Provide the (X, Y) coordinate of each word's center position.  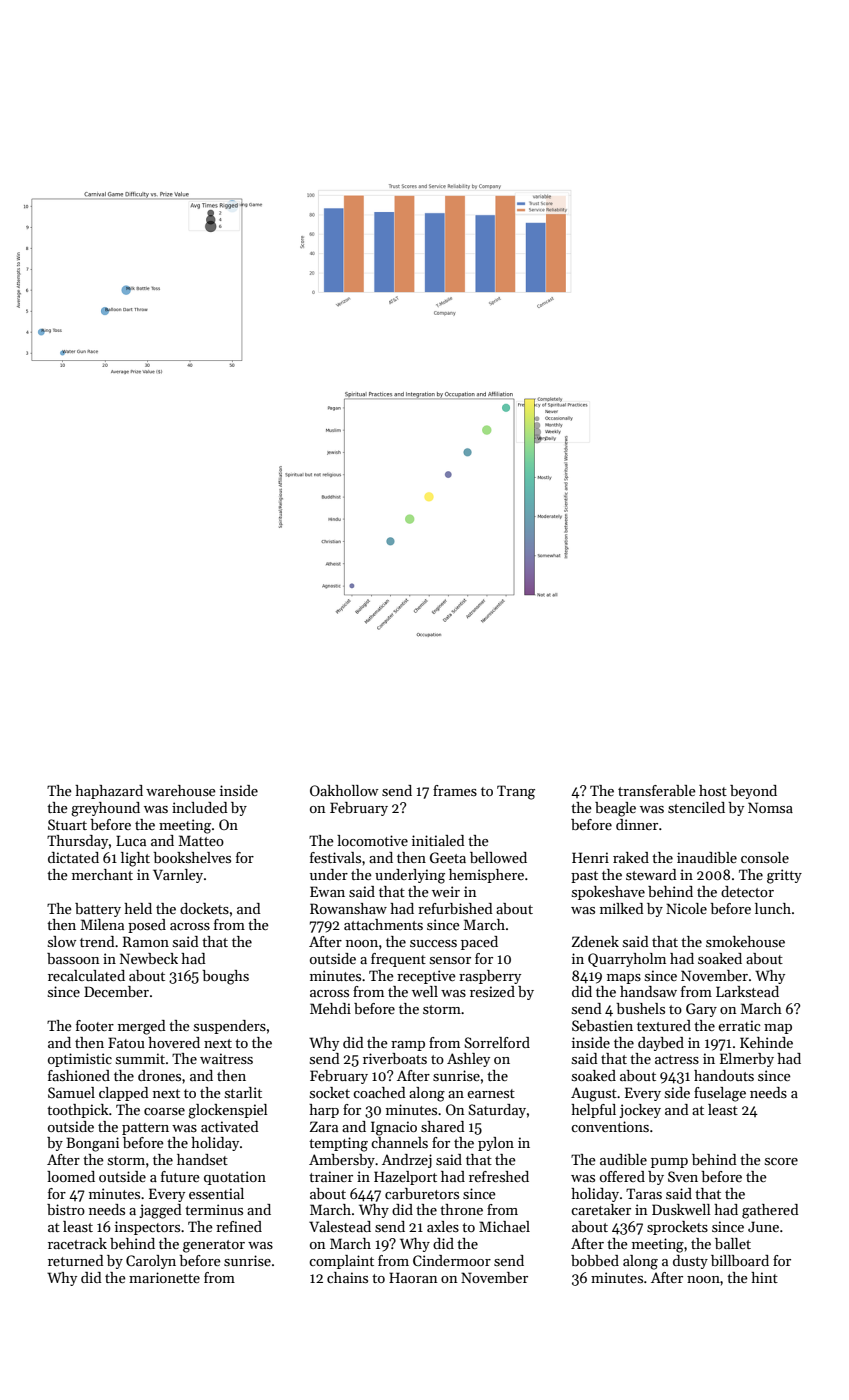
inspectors (147, 1228)
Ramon (146, 941)
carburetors (422, 1193)
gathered (770, 1211)
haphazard (109, 792)
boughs (225, 977)
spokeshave (608, 893)
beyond (753, 792)
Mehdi (330, 1008)
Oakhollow (344, 790)
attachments (383, 924)
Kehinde (766, 1042)
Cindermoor (452, 1260)
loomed (71, 1176)
